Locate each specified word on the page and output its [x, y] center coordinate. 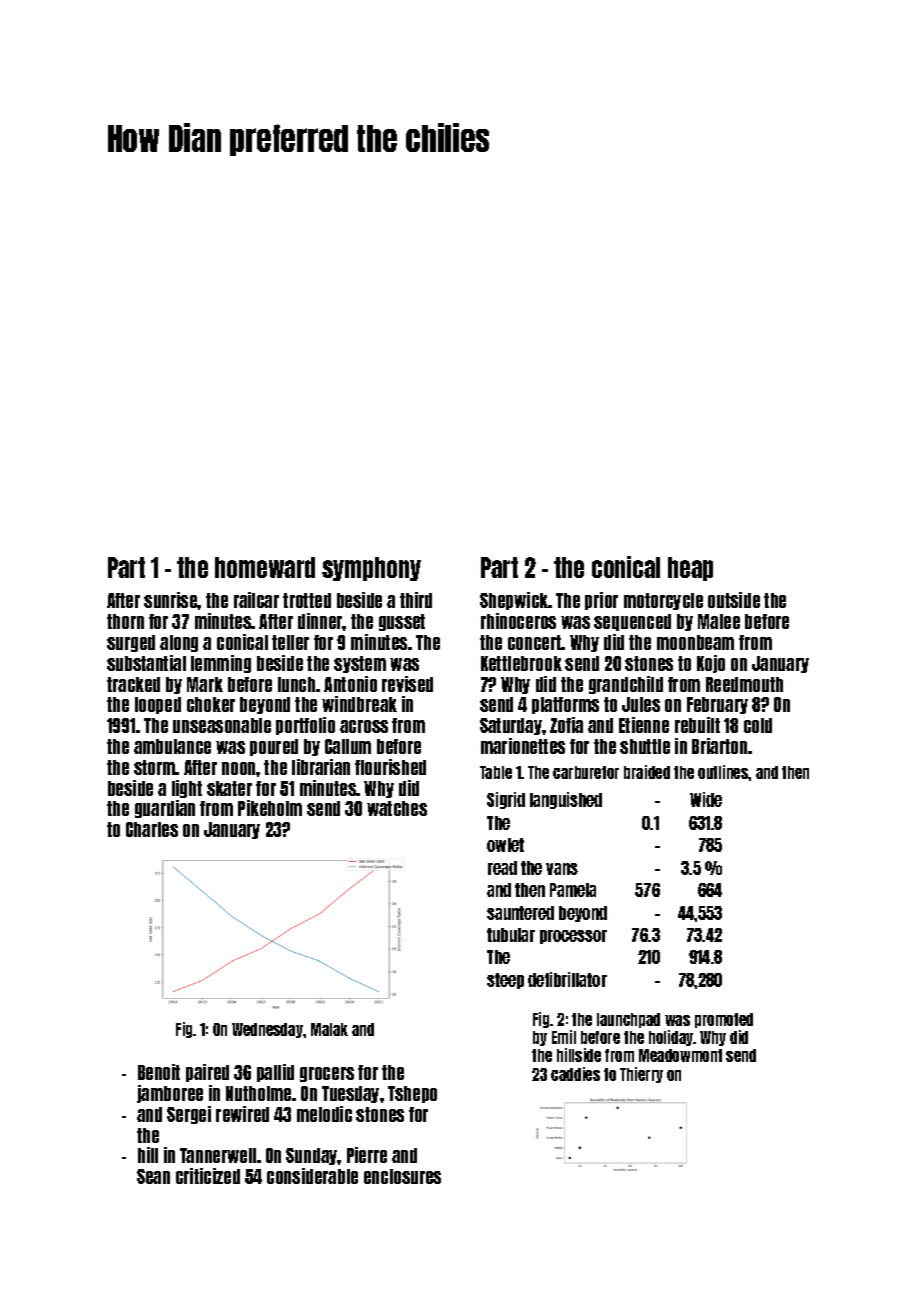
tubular [511, 935]
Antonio [350, 684]
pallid [275, 1073]
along [179, 643]
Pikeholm [270, 808]
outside [734, 600]
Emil [564, 1037]
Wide [706, 799]
